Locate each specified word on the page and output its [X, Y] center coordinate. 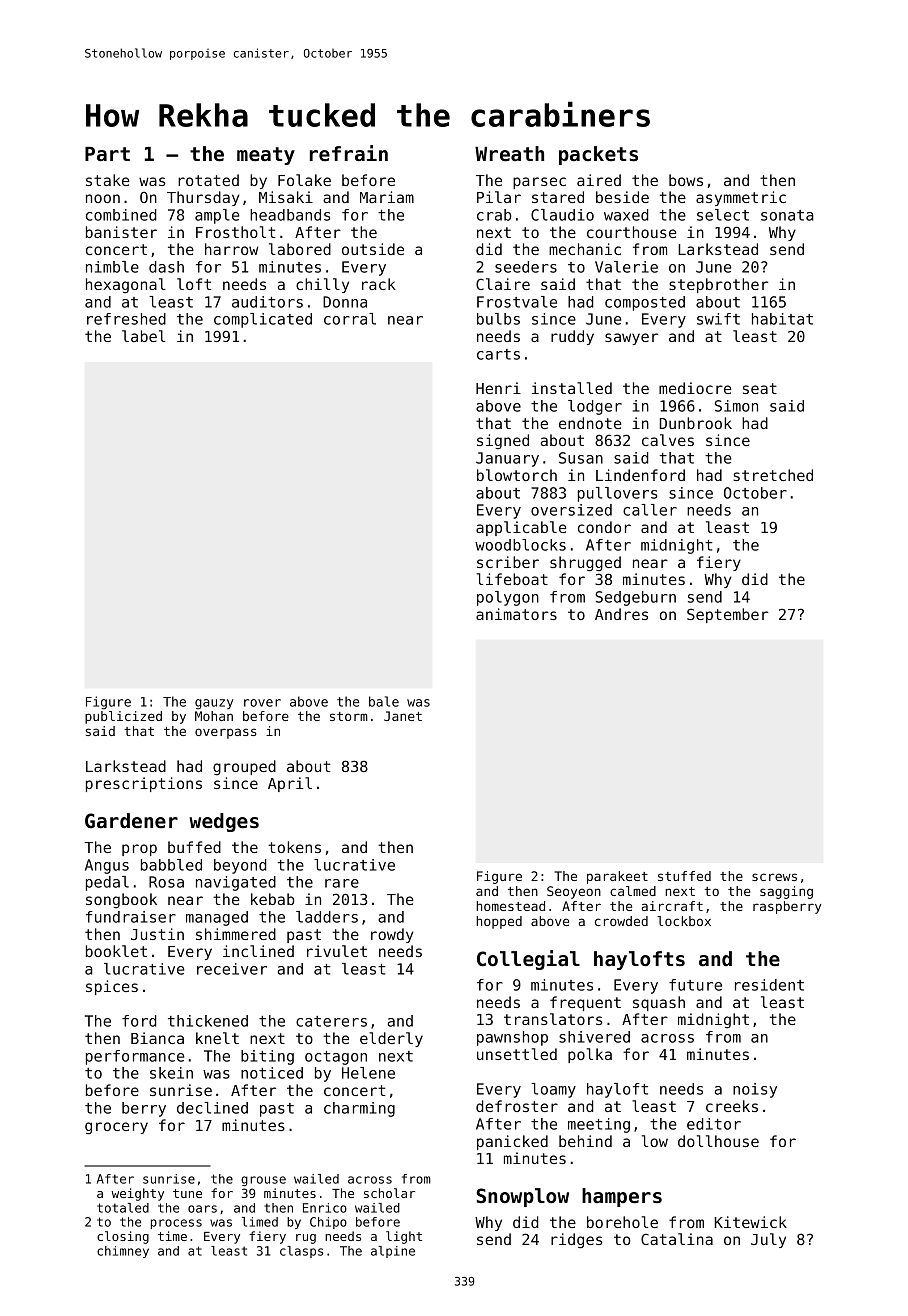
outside [373, 249]
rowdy [392, 935]
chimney [123, 1252]
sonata [787, 215]
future [695, 985]
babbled [171, 865]
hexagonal [126, 286]
